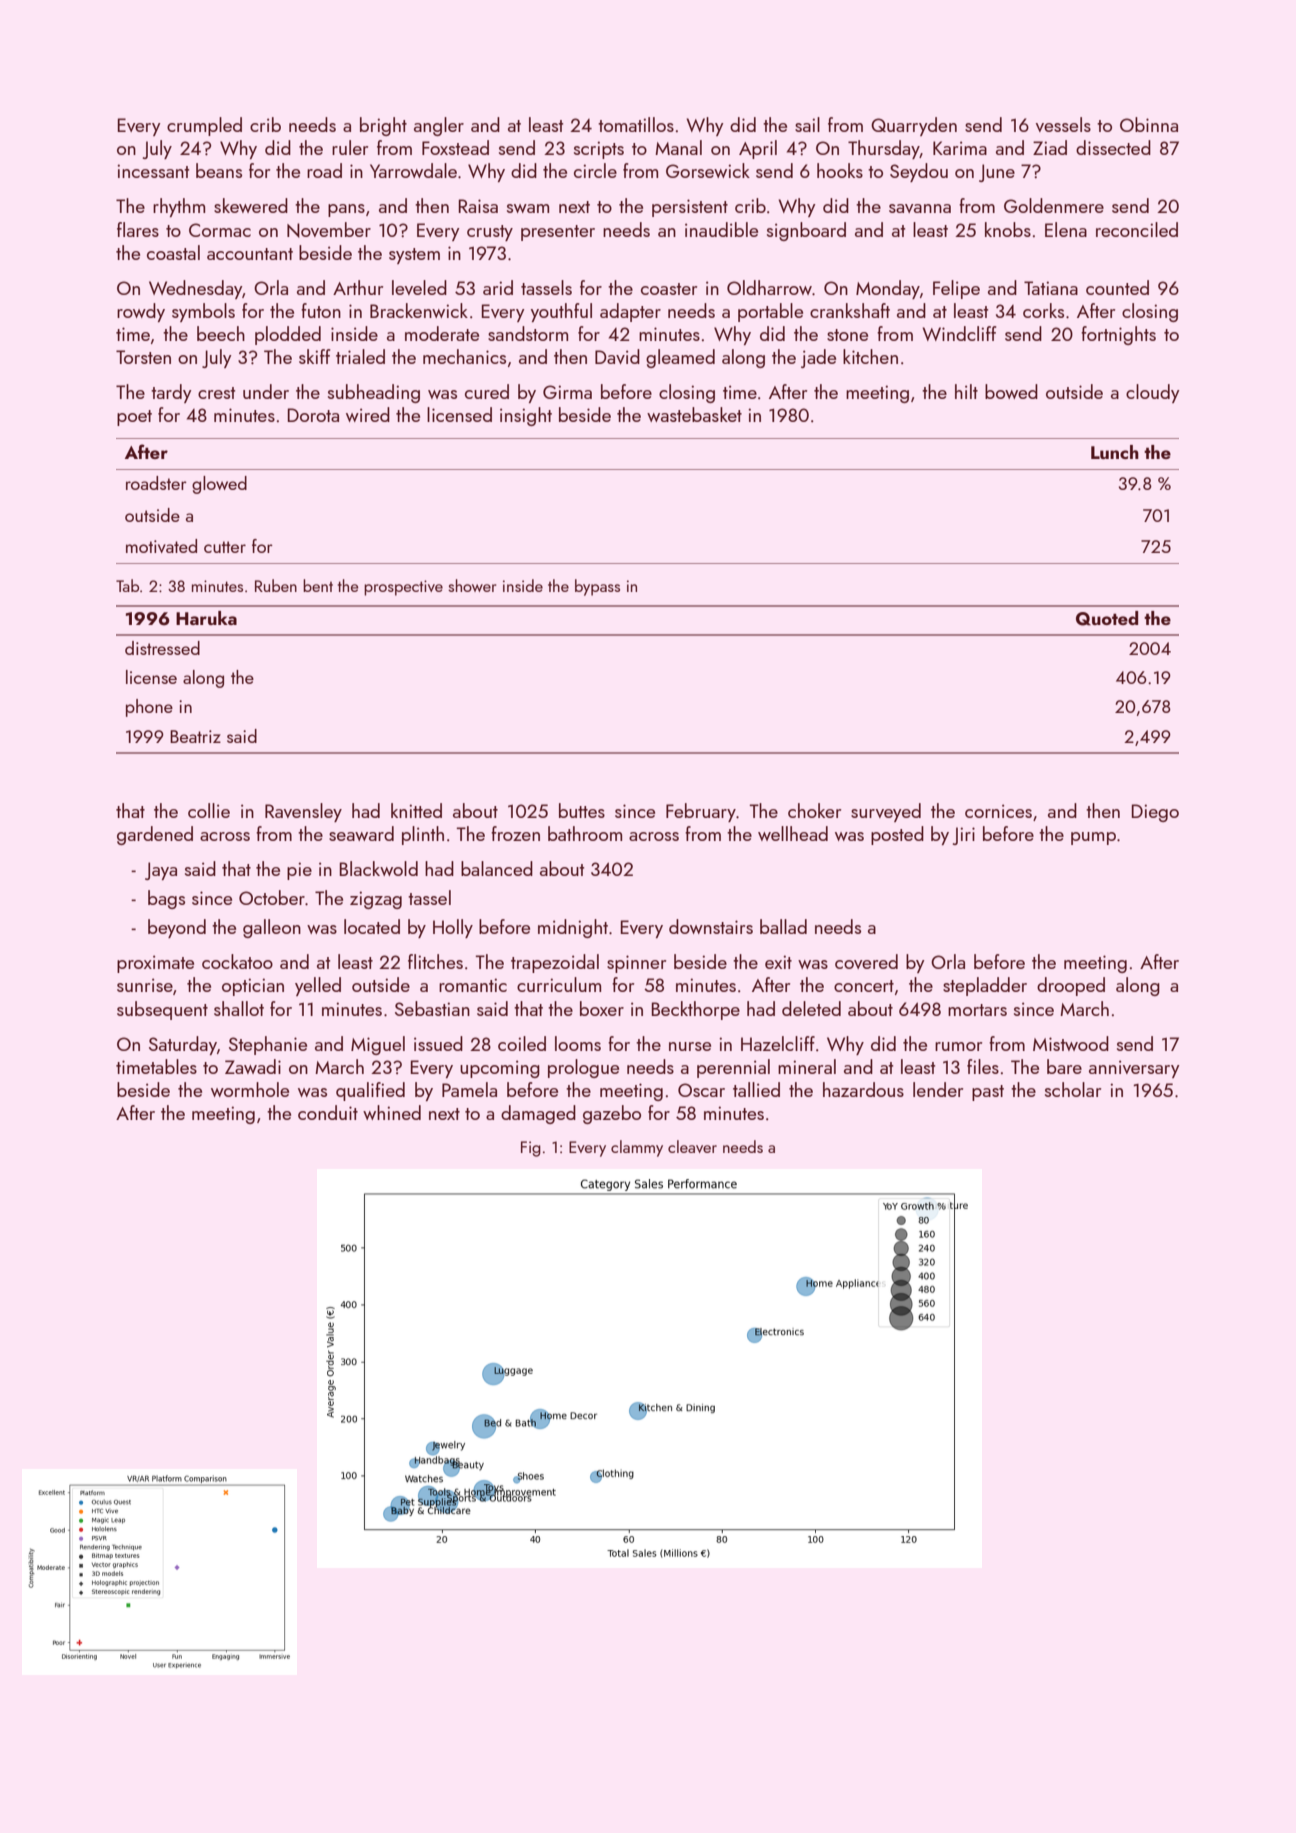 This document has height=1833, width=1296. What do you see at coordinates (692, 1146) in the document?
I see `cleaver` at bounding box center [692, 1146].
